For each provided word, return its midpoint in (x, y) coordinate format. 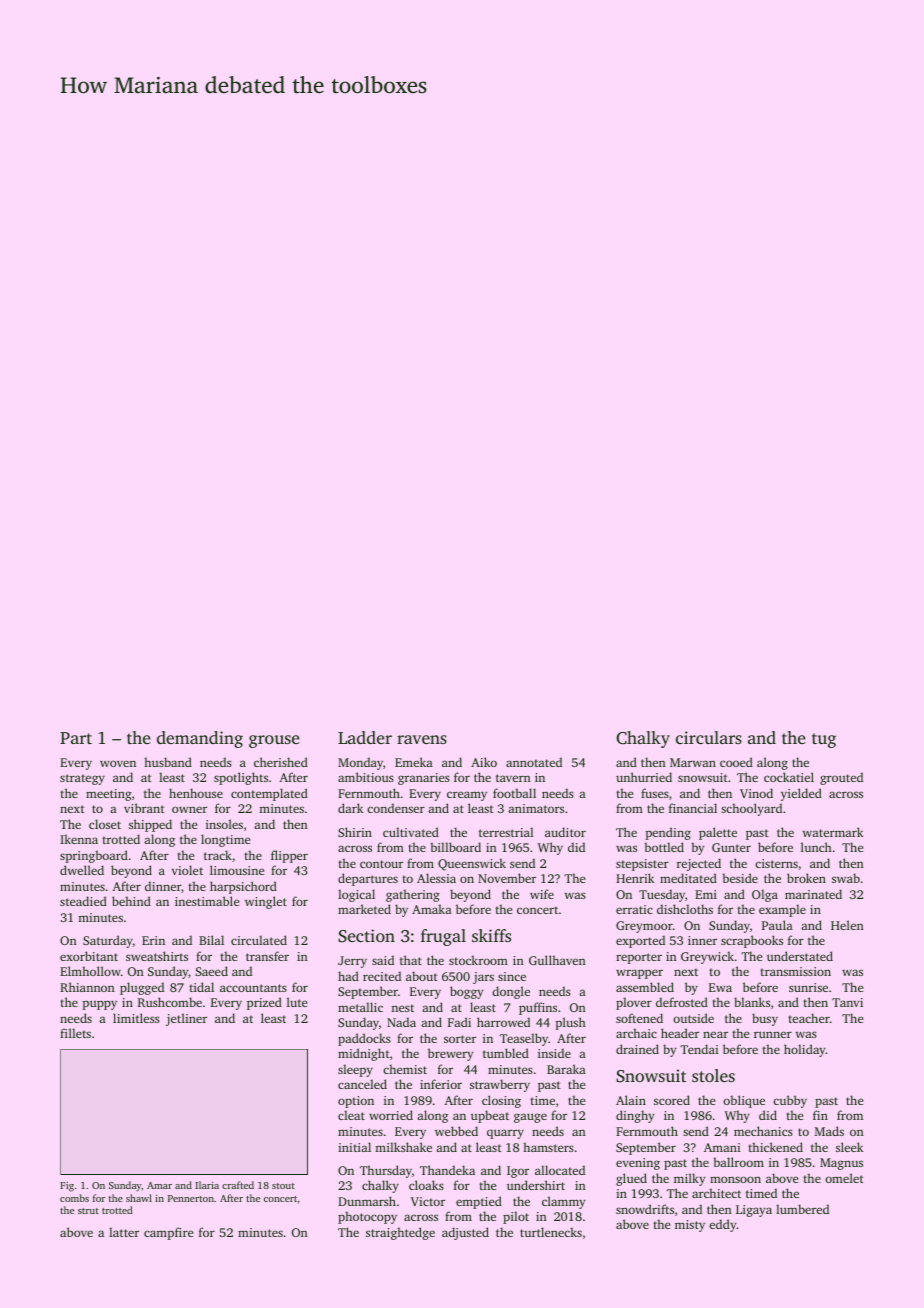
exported (640, 941)
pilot (516, 1217)
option (356, 1102)
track (218, 855)
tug (824, 740)
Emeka (414, 762)
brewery (450, 1054)
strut (88, 1211)
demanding (200, 739)
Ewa (720, 987)
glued (631, 1179)
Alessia (436, 878)
